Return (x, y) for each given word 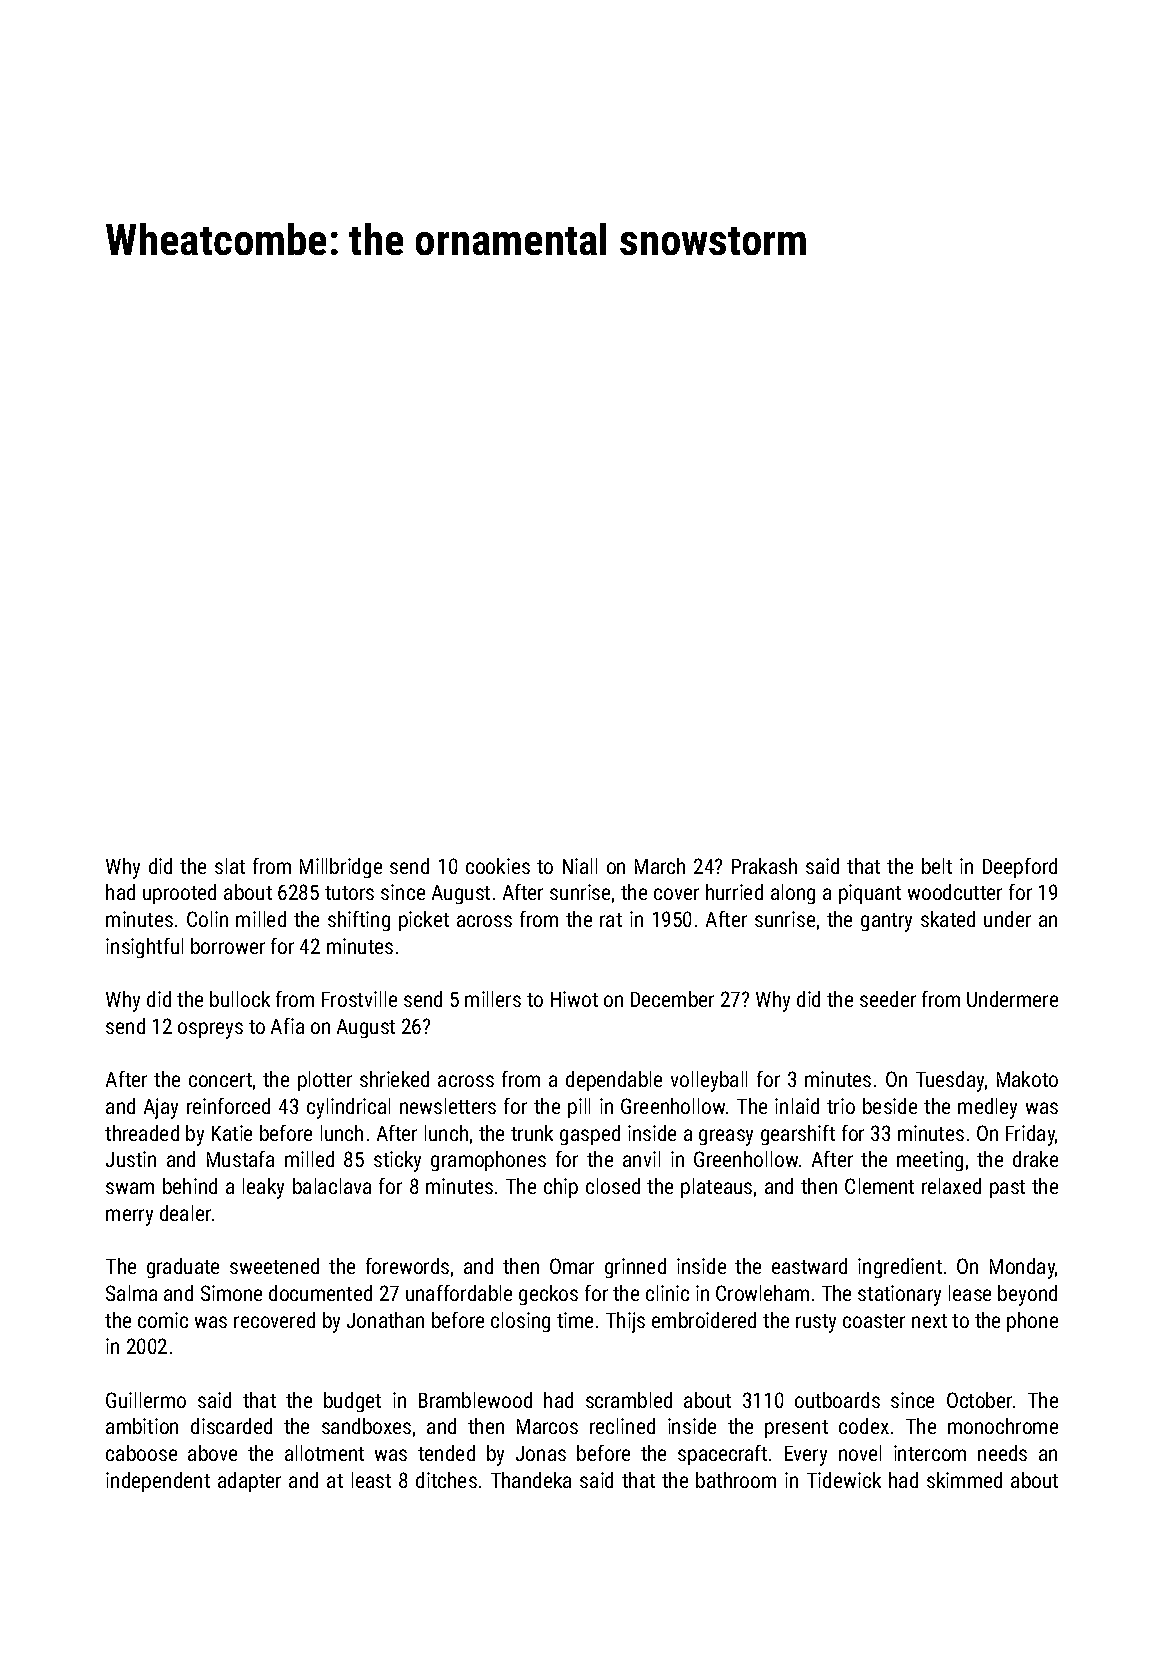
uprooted (179, 894)
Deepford (1020, 868)
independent (158, 1482)
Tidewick (844, 1480)
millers (493, 999)
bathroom (736, 1480)
